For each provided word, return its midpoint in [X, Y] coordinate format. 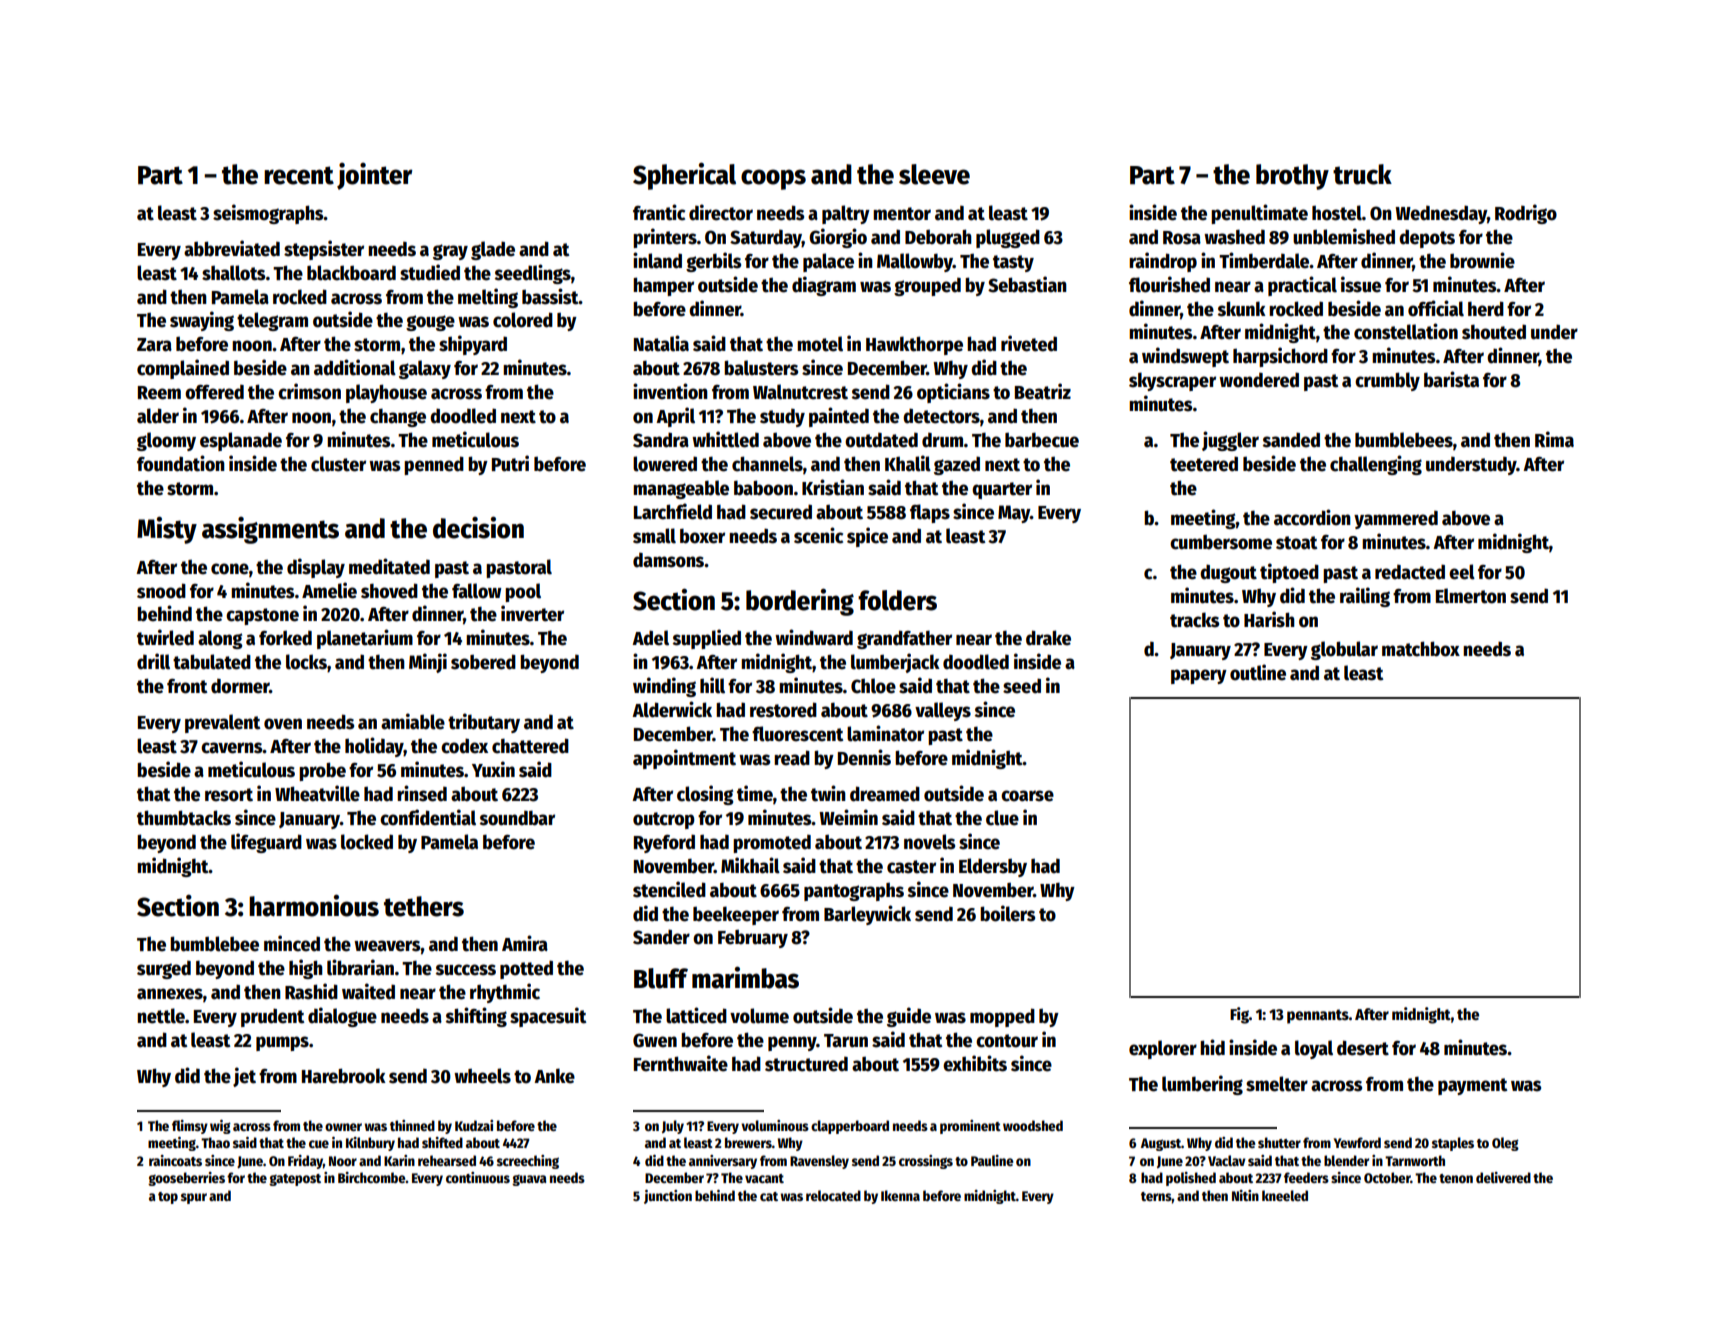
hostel [1337, 213]
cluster [338, 464]
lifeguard [266, 843]
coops [773, 179]
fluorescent [797, 734]
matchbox [1421, 649]
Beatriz [1043, 391]
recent [299, 175]
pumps [282, 1043]
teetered [1204, 464]
